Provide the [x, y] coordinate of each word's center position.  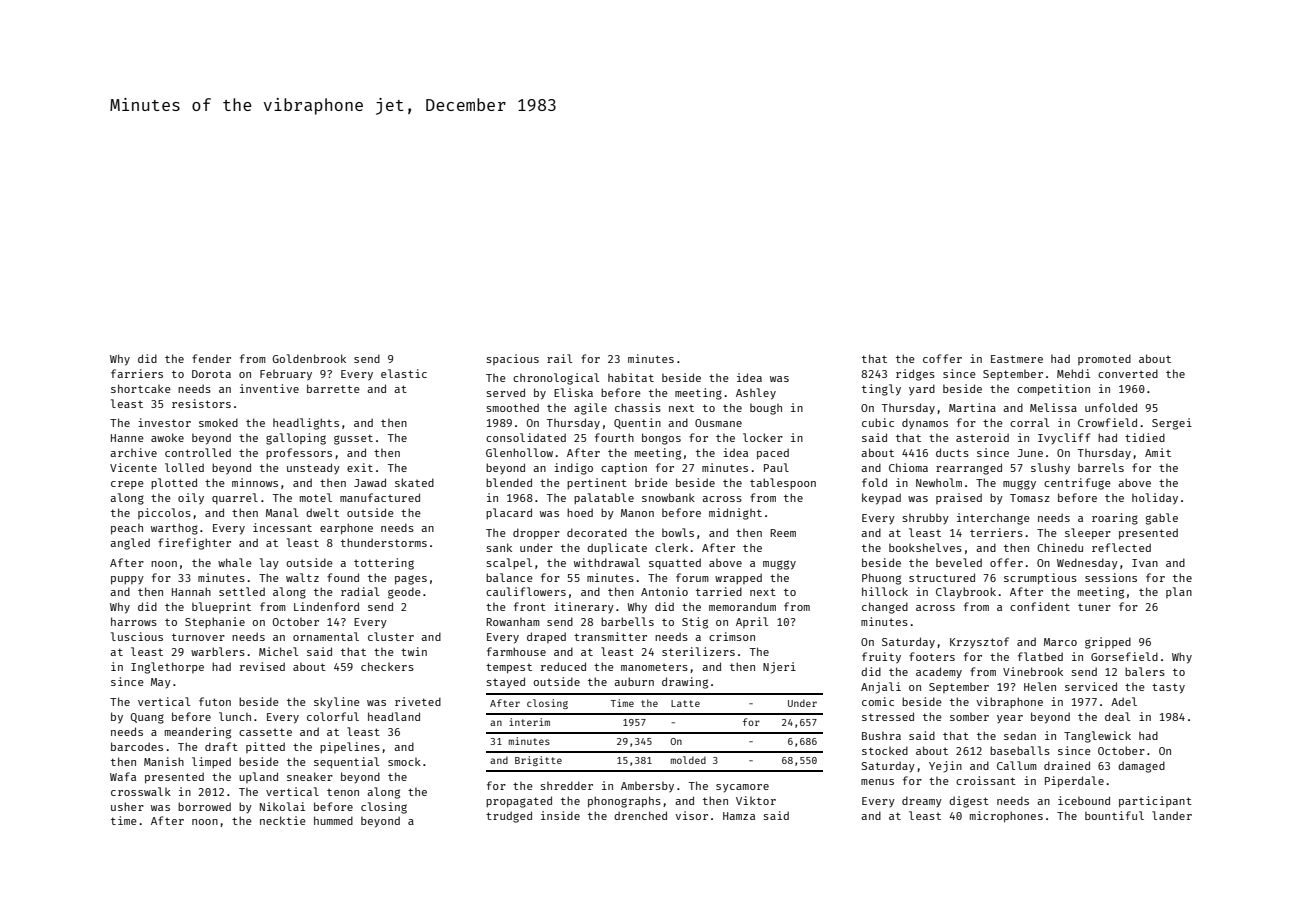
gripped [1108, 643]
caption [624, 469]
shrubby [925, 518]
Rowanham [513, 622]
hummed [333, 820]
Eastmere [1017, 359]
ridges [915, 375]
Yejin [945, 767]
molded [688, 760]
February [286, 375]
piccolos [164, 513]
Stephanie [215, 622]
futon [215, 701]
